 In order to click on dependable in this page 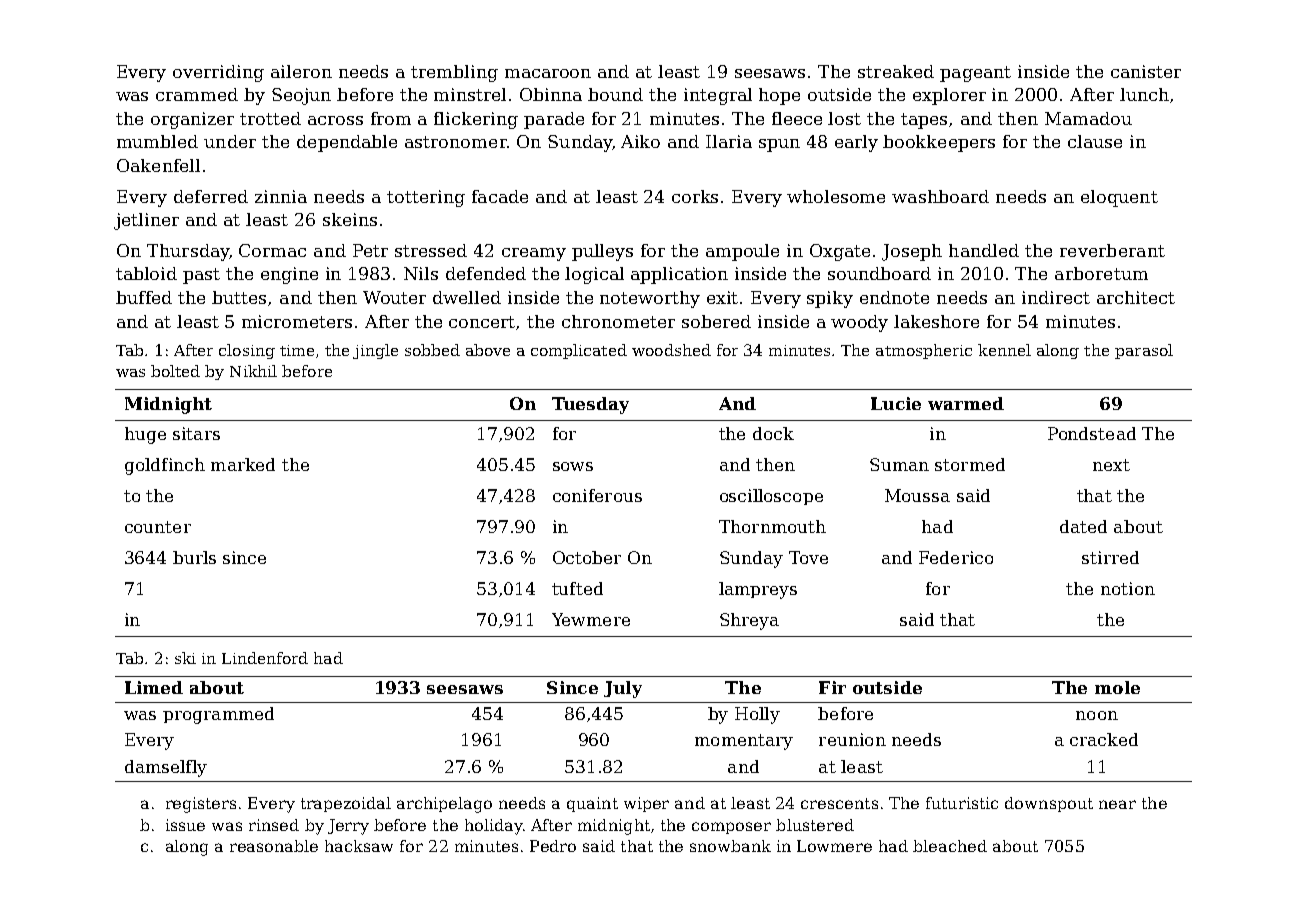, I will do `click(347, 143)`.
